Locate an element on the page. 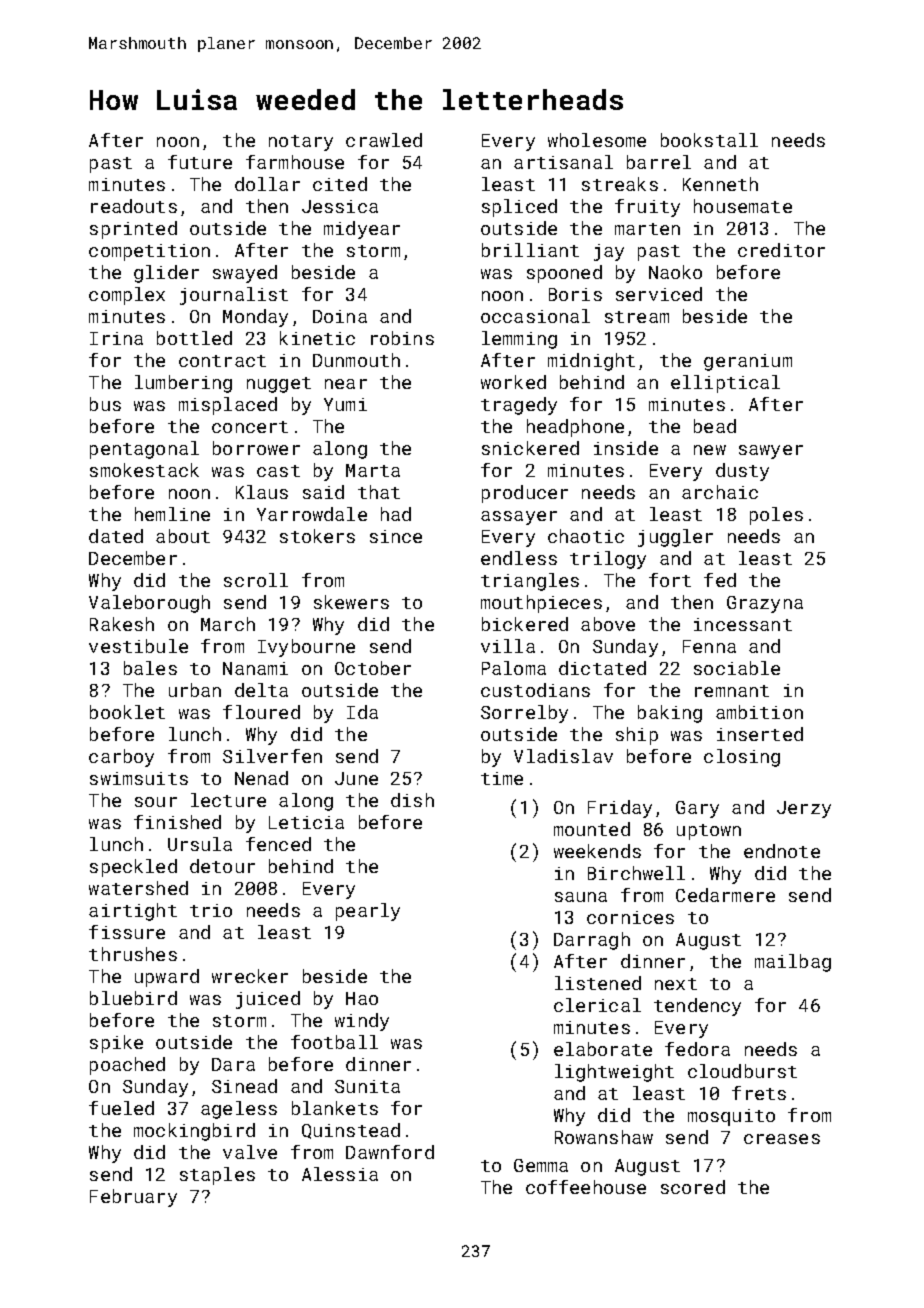  serviced is located at coordinates (659, 294).
